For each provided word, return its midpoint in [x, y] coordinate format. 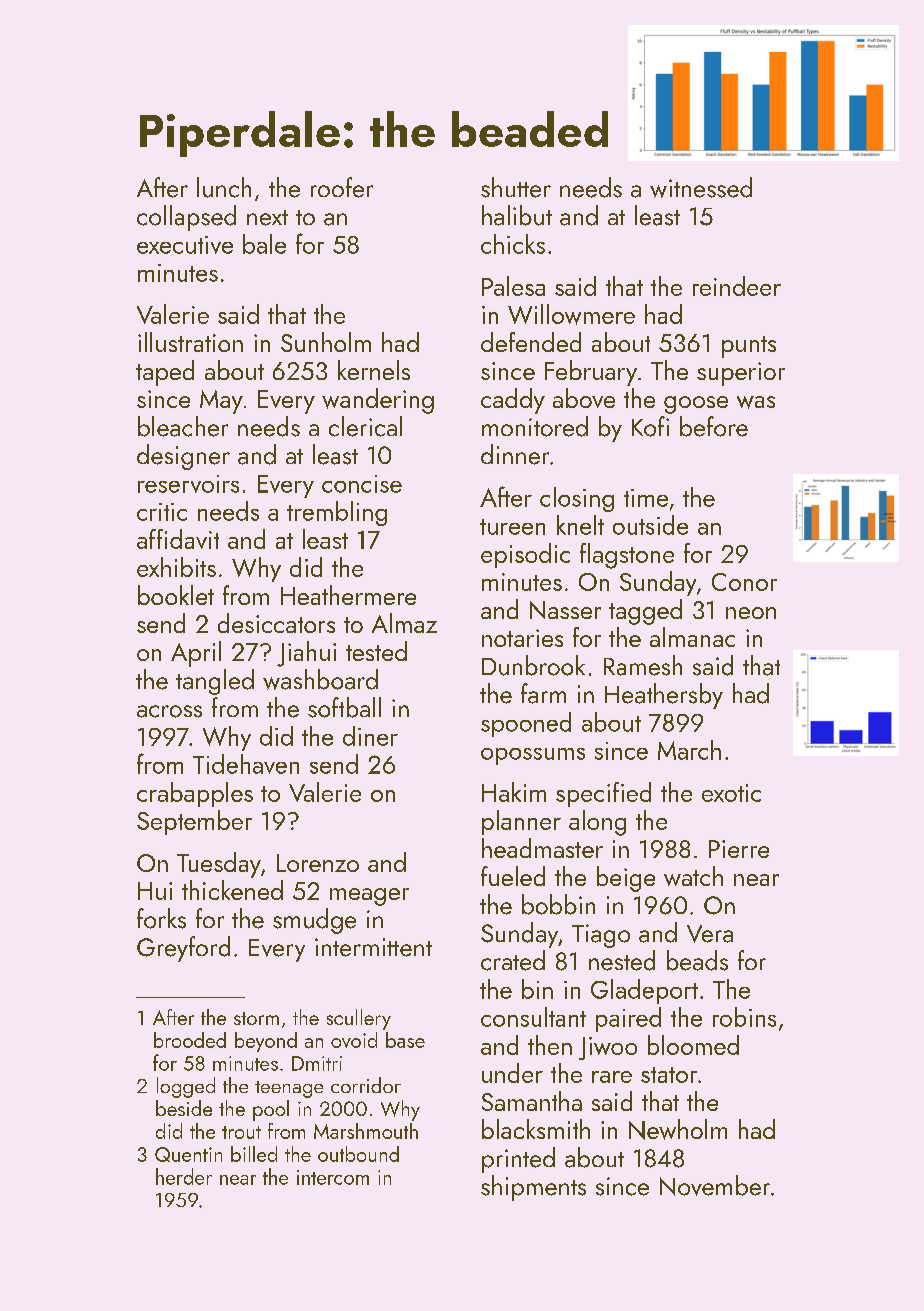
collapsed [186, 218]
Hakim [514, 792]
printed [518, 1160]
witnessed [701, 187]
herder [184, 1176]
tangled [215, 682]
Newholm [678, 1129]
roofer [342, 187]
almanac [692, 637]
